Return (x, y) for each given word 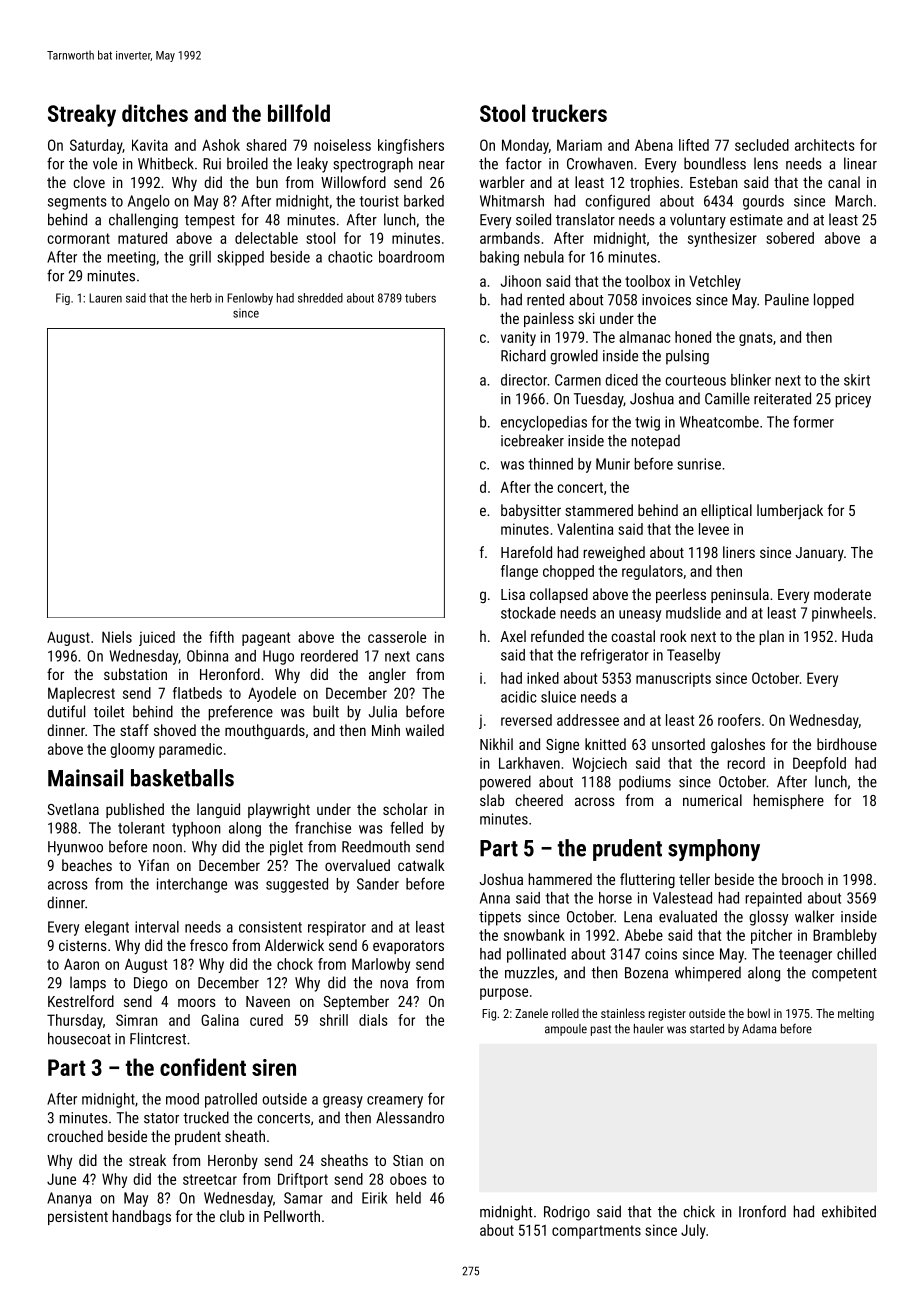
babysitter (531, 512)
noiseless (342, 145)
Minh (386, 730)
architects (825, 145)
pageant (266, 639)
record (746, 763)
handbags (141, 1217)
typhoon (196, 829)
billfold (299, 113)
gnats (756, 339)
